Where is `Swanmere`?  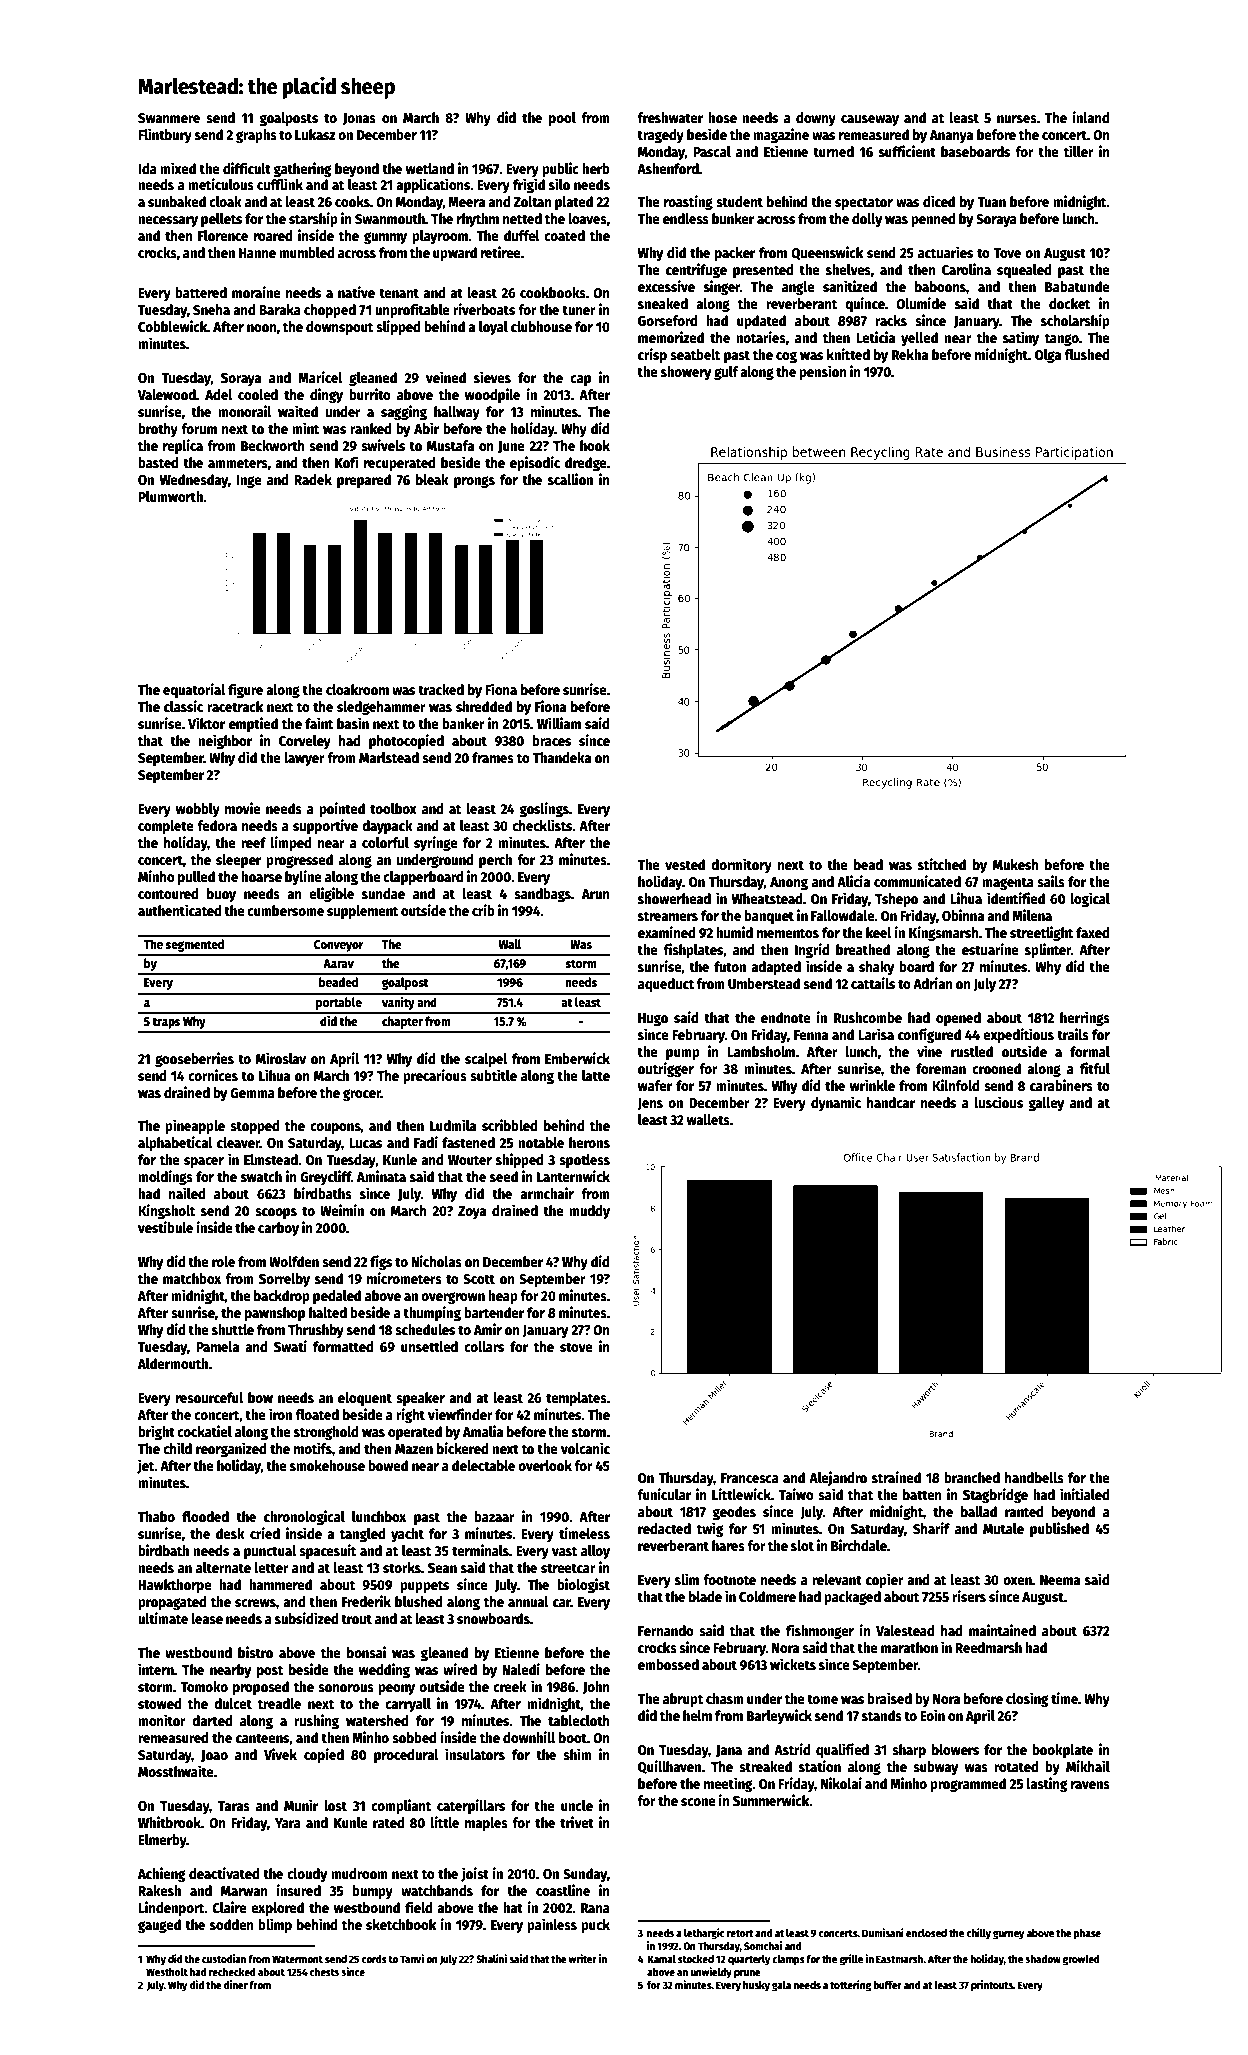 Swanmere is located at coordinates (169, 118).
